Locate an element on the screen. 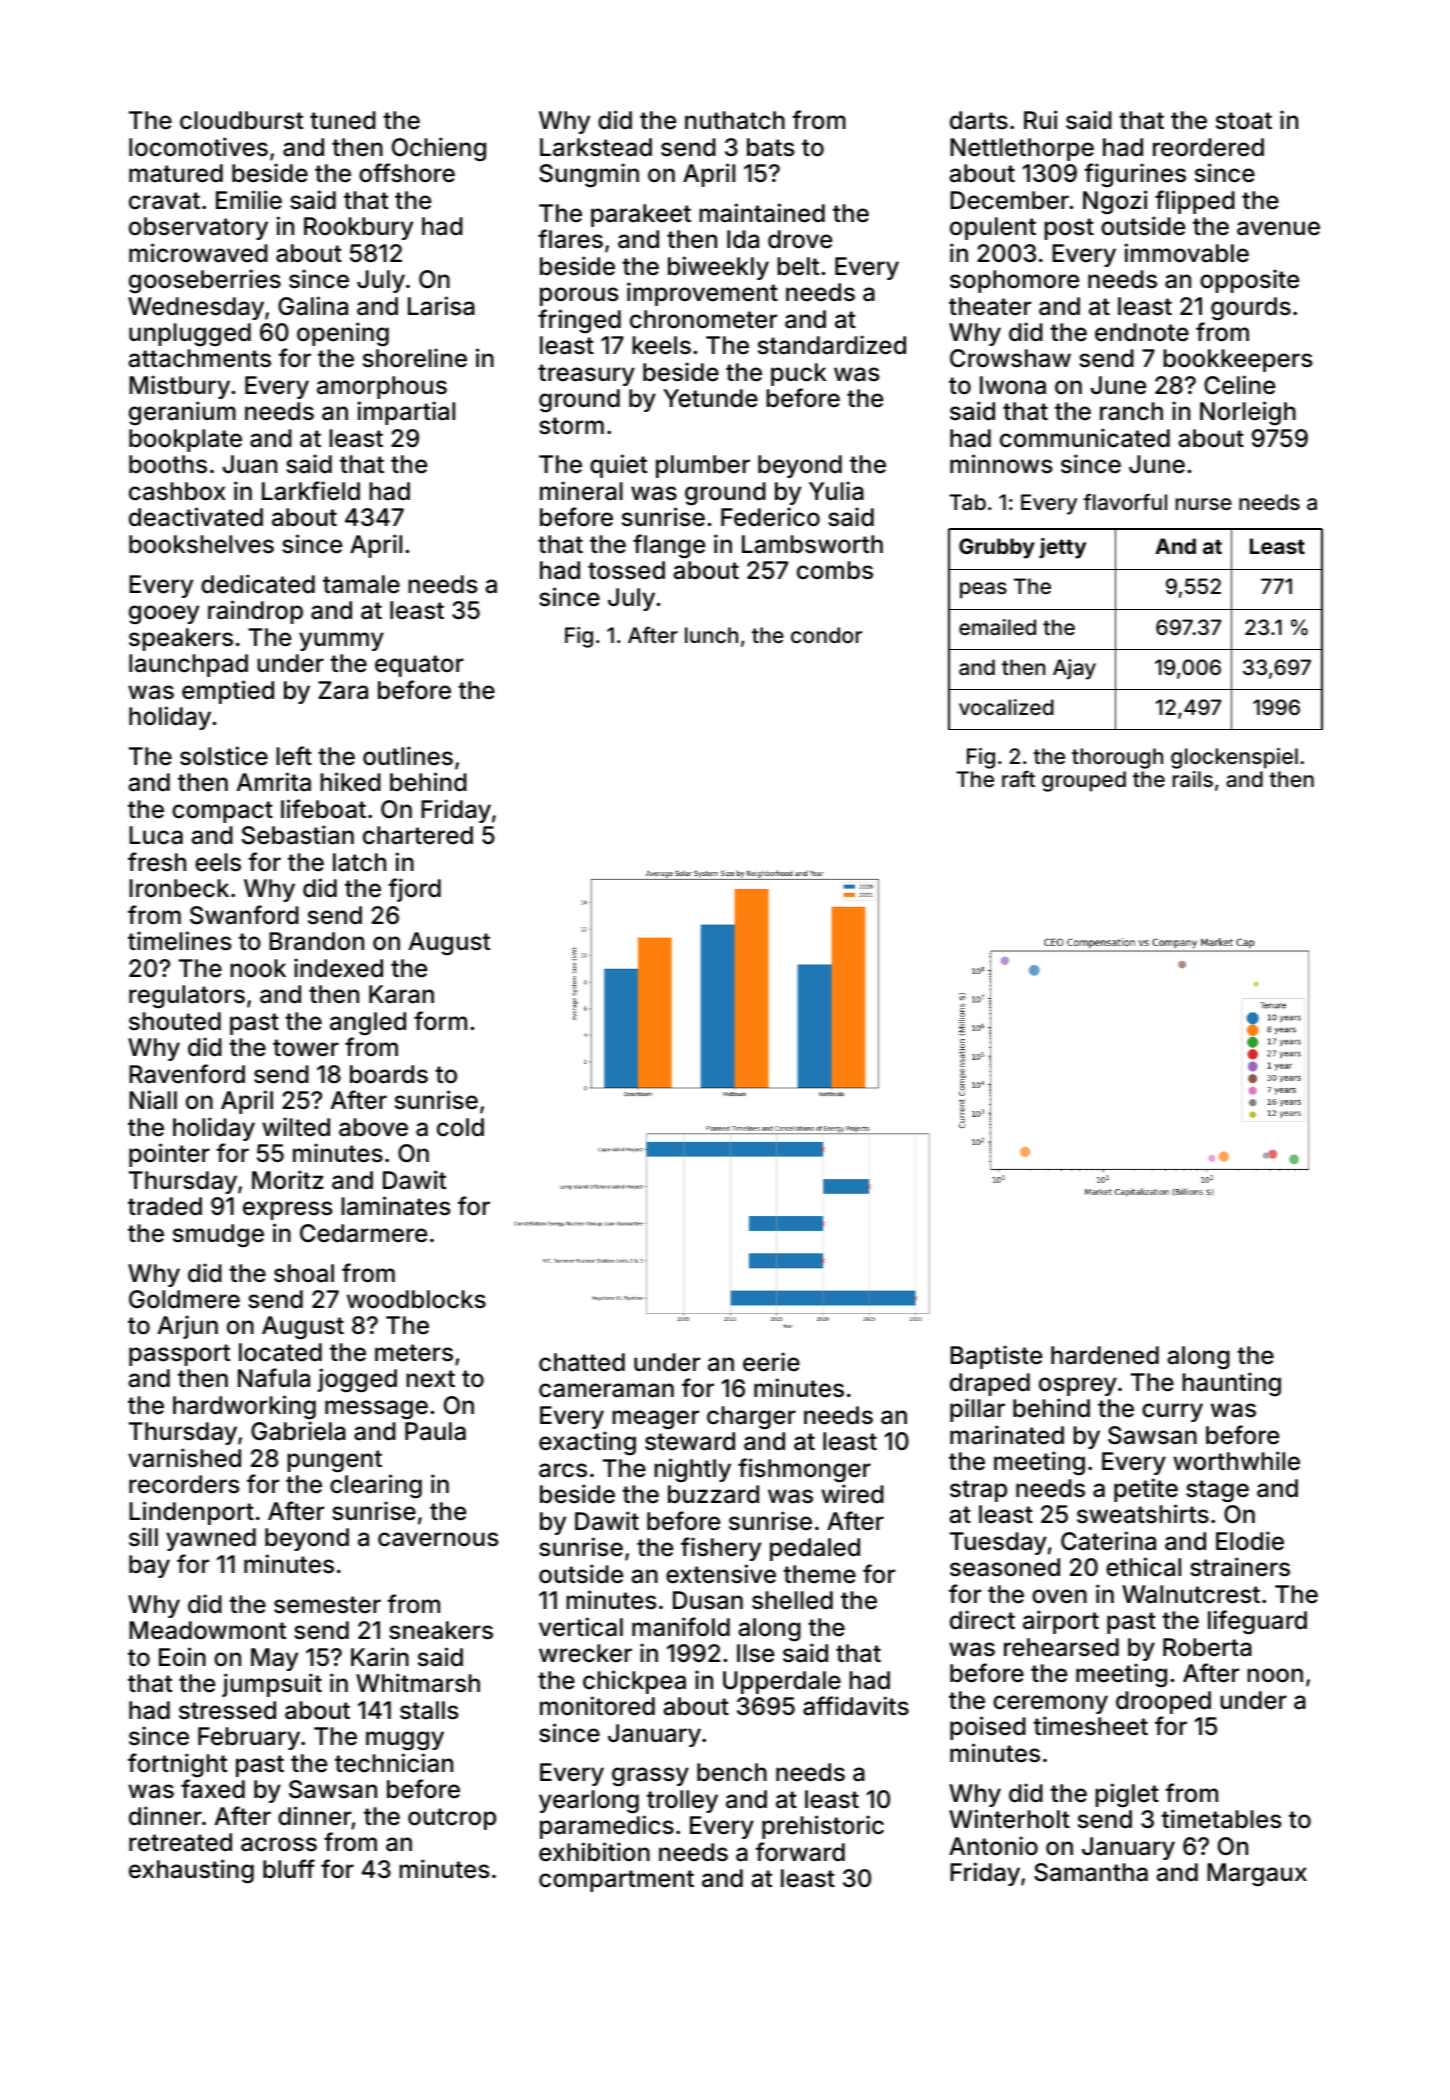 Image resolution: width=1450 pixels, height=2100 pixels. haunting is located at coordinates (1231, 1384).
